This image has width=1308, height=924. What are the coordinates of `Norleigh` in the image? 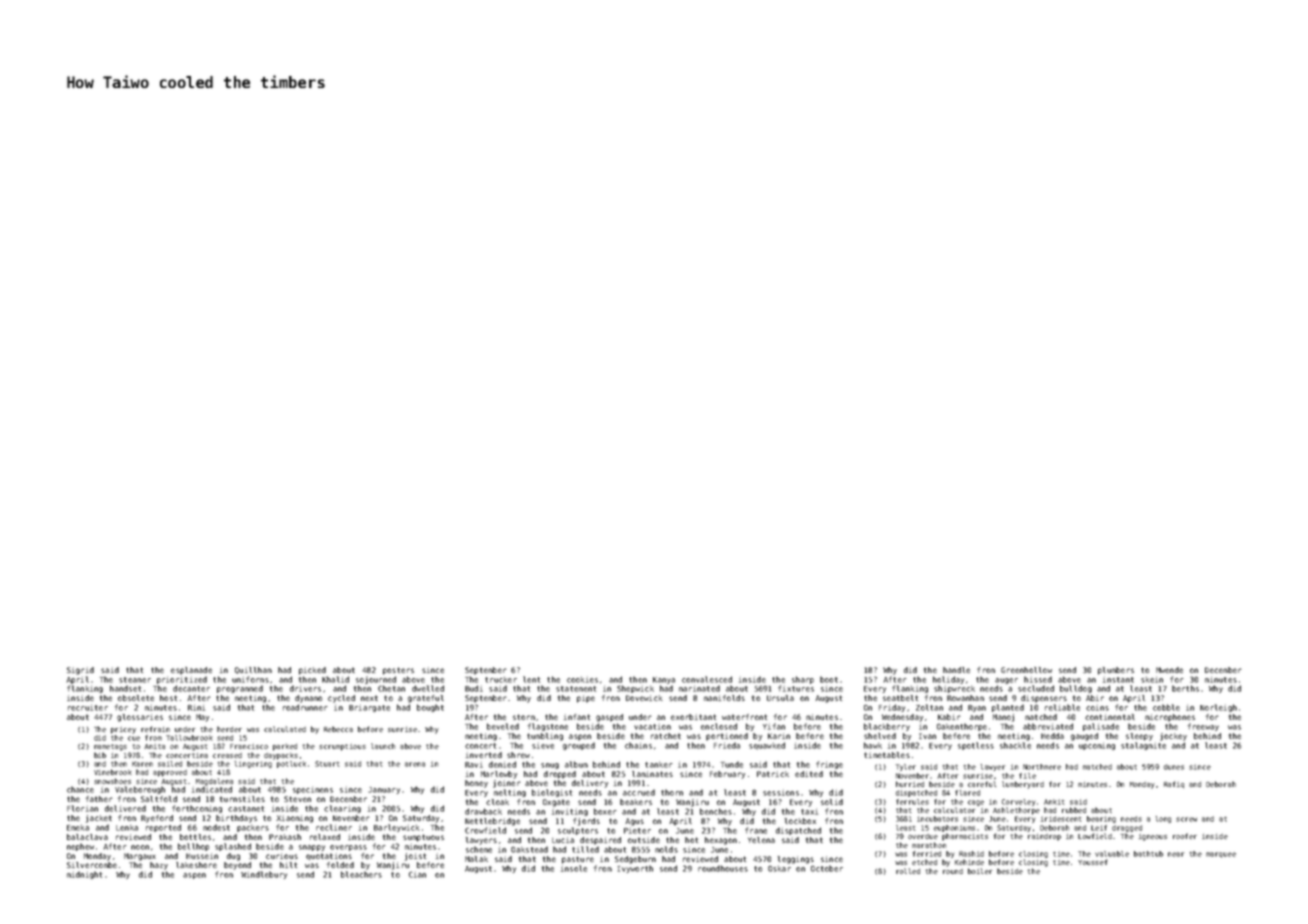 It's located at (1218, 708).
